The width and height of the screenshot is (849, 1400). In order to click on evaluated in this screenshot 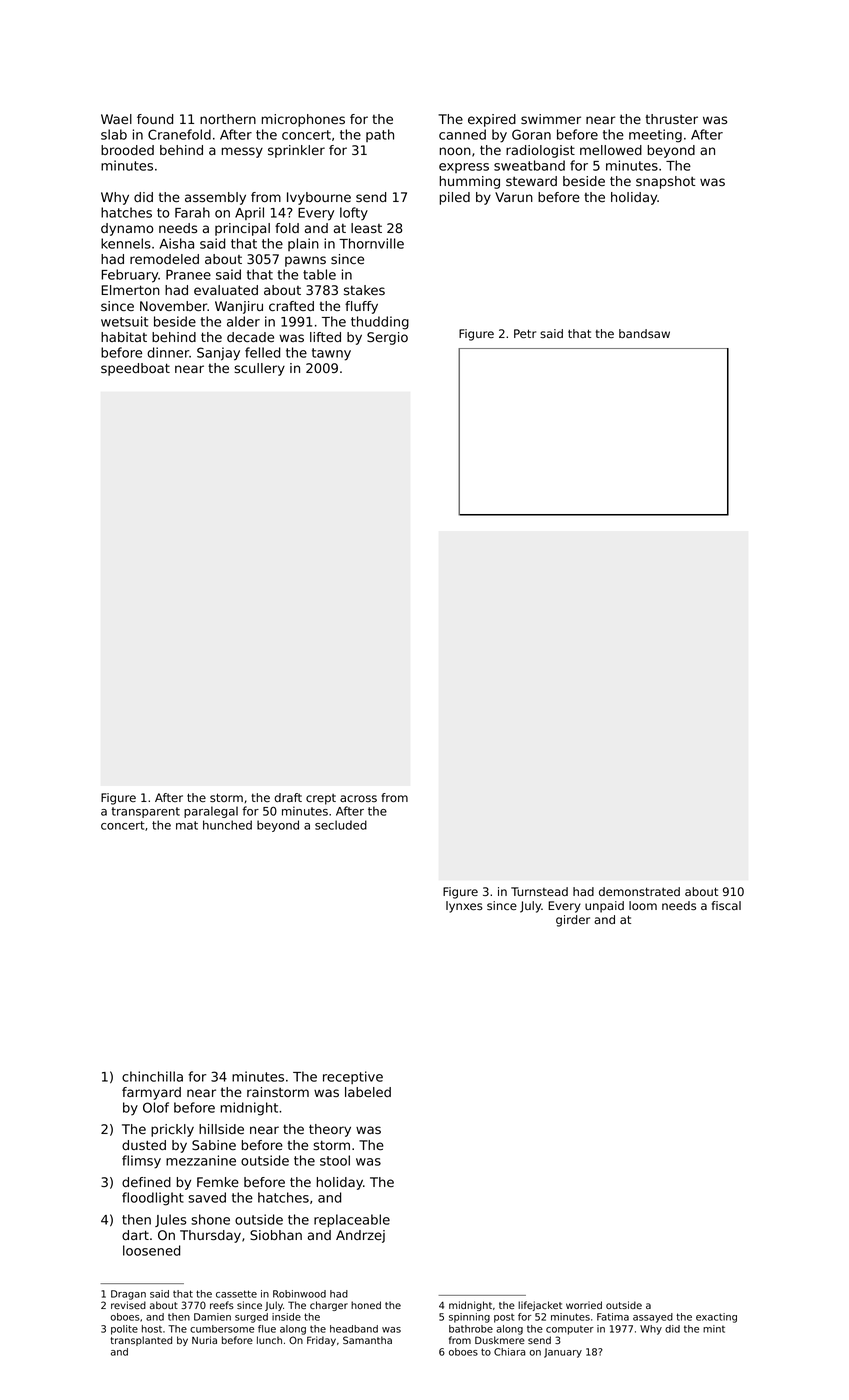, I will do `click(226, 290)`.
